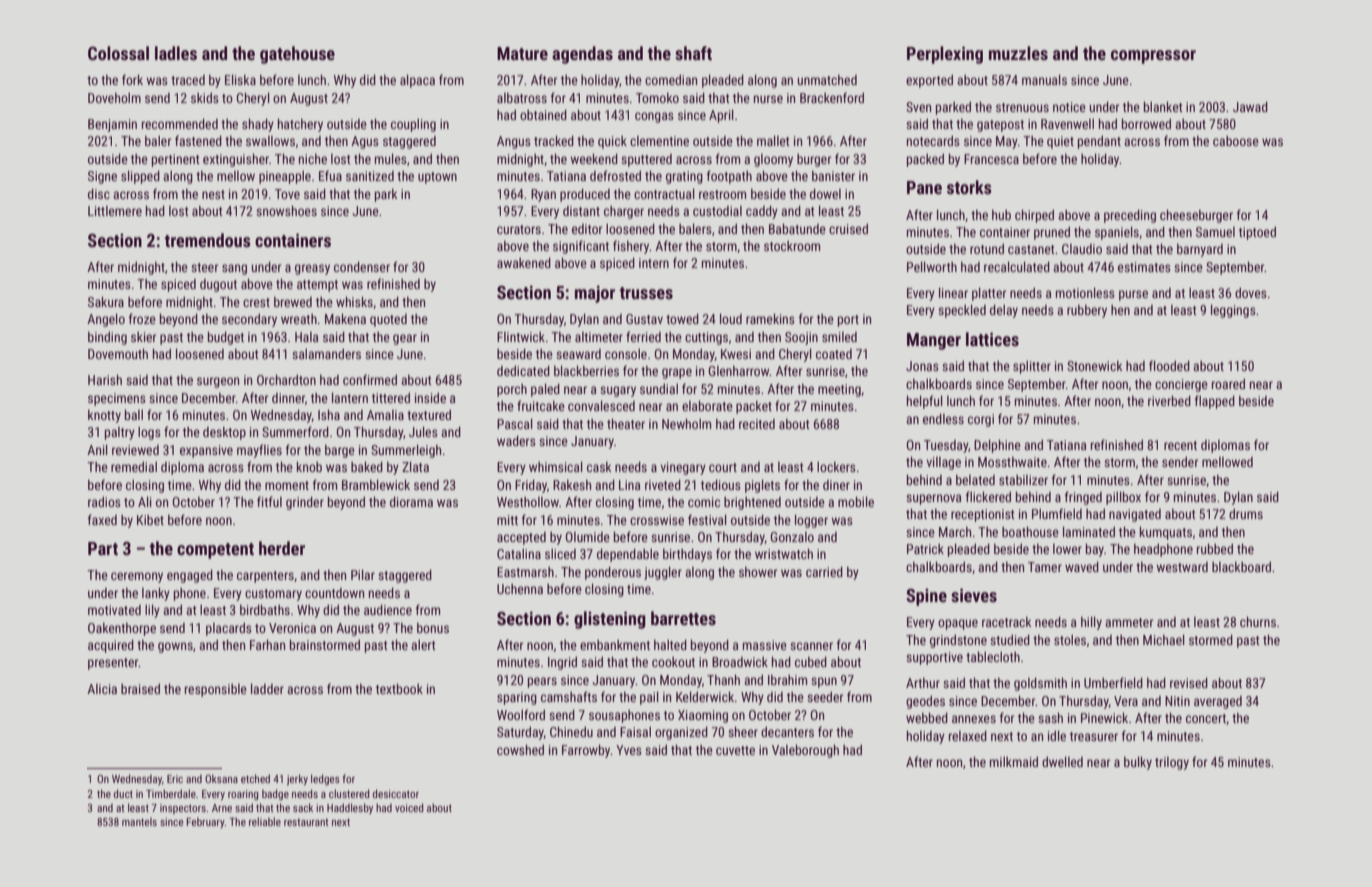 The width and height of the document is (1372, 887). Describe the element at coordinates (1153, 57) in the document. I see `compressor` at that location.
